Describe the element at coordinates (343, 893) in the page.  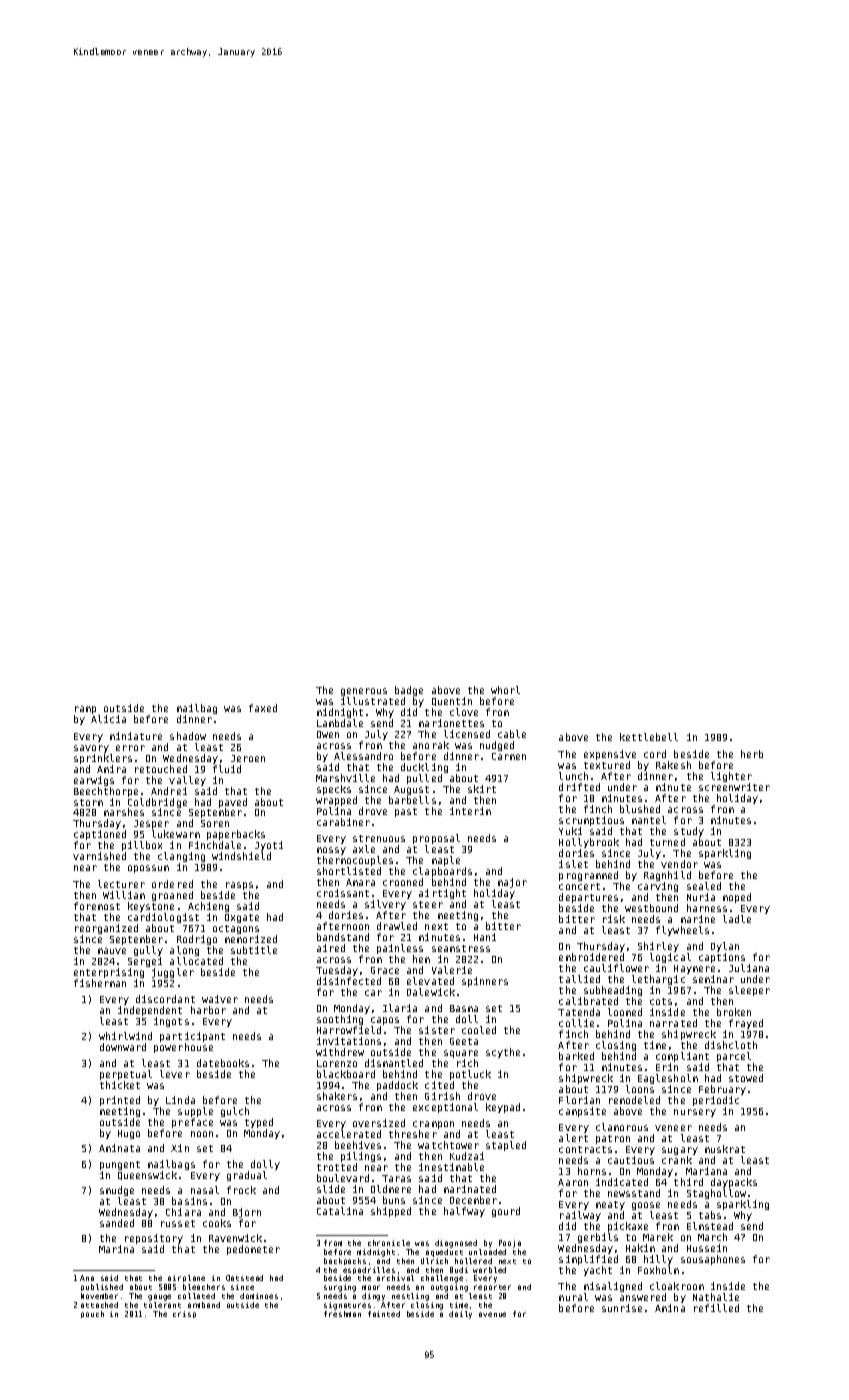
I see `croissant` at that location.
